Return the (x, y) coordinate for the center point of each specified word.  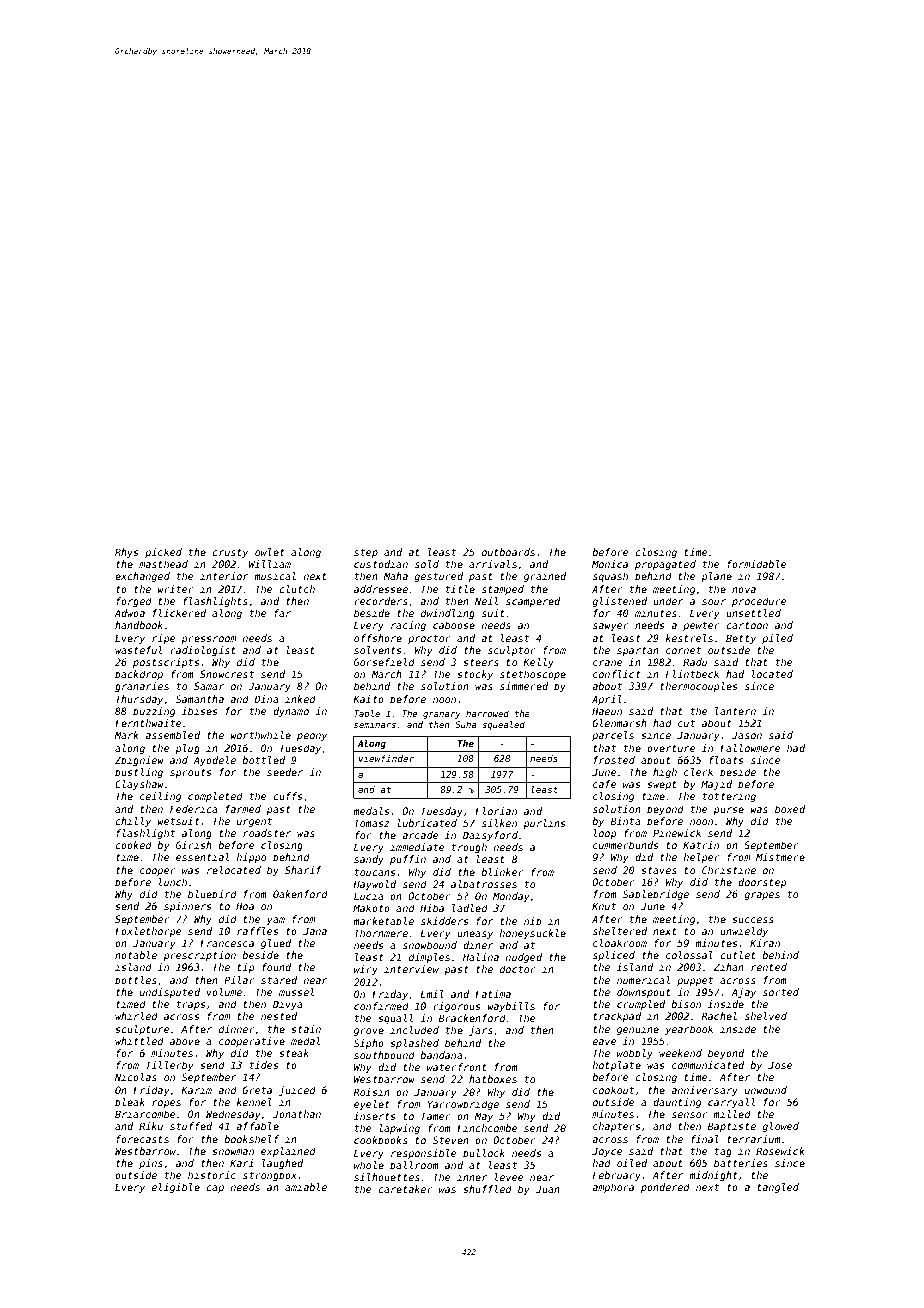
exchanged (142, 577)
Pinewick (677, 833)
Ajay (743, 993)
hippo (251, 858)
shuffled (487, 1189)
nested (279, 1016)
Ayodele (214, 761)
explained (288, 1152)
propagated (665, 565)
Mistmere (780, 857)
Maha (395, 576)
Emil (432, 994)
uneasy (475, 935)
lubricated (427, 823)
